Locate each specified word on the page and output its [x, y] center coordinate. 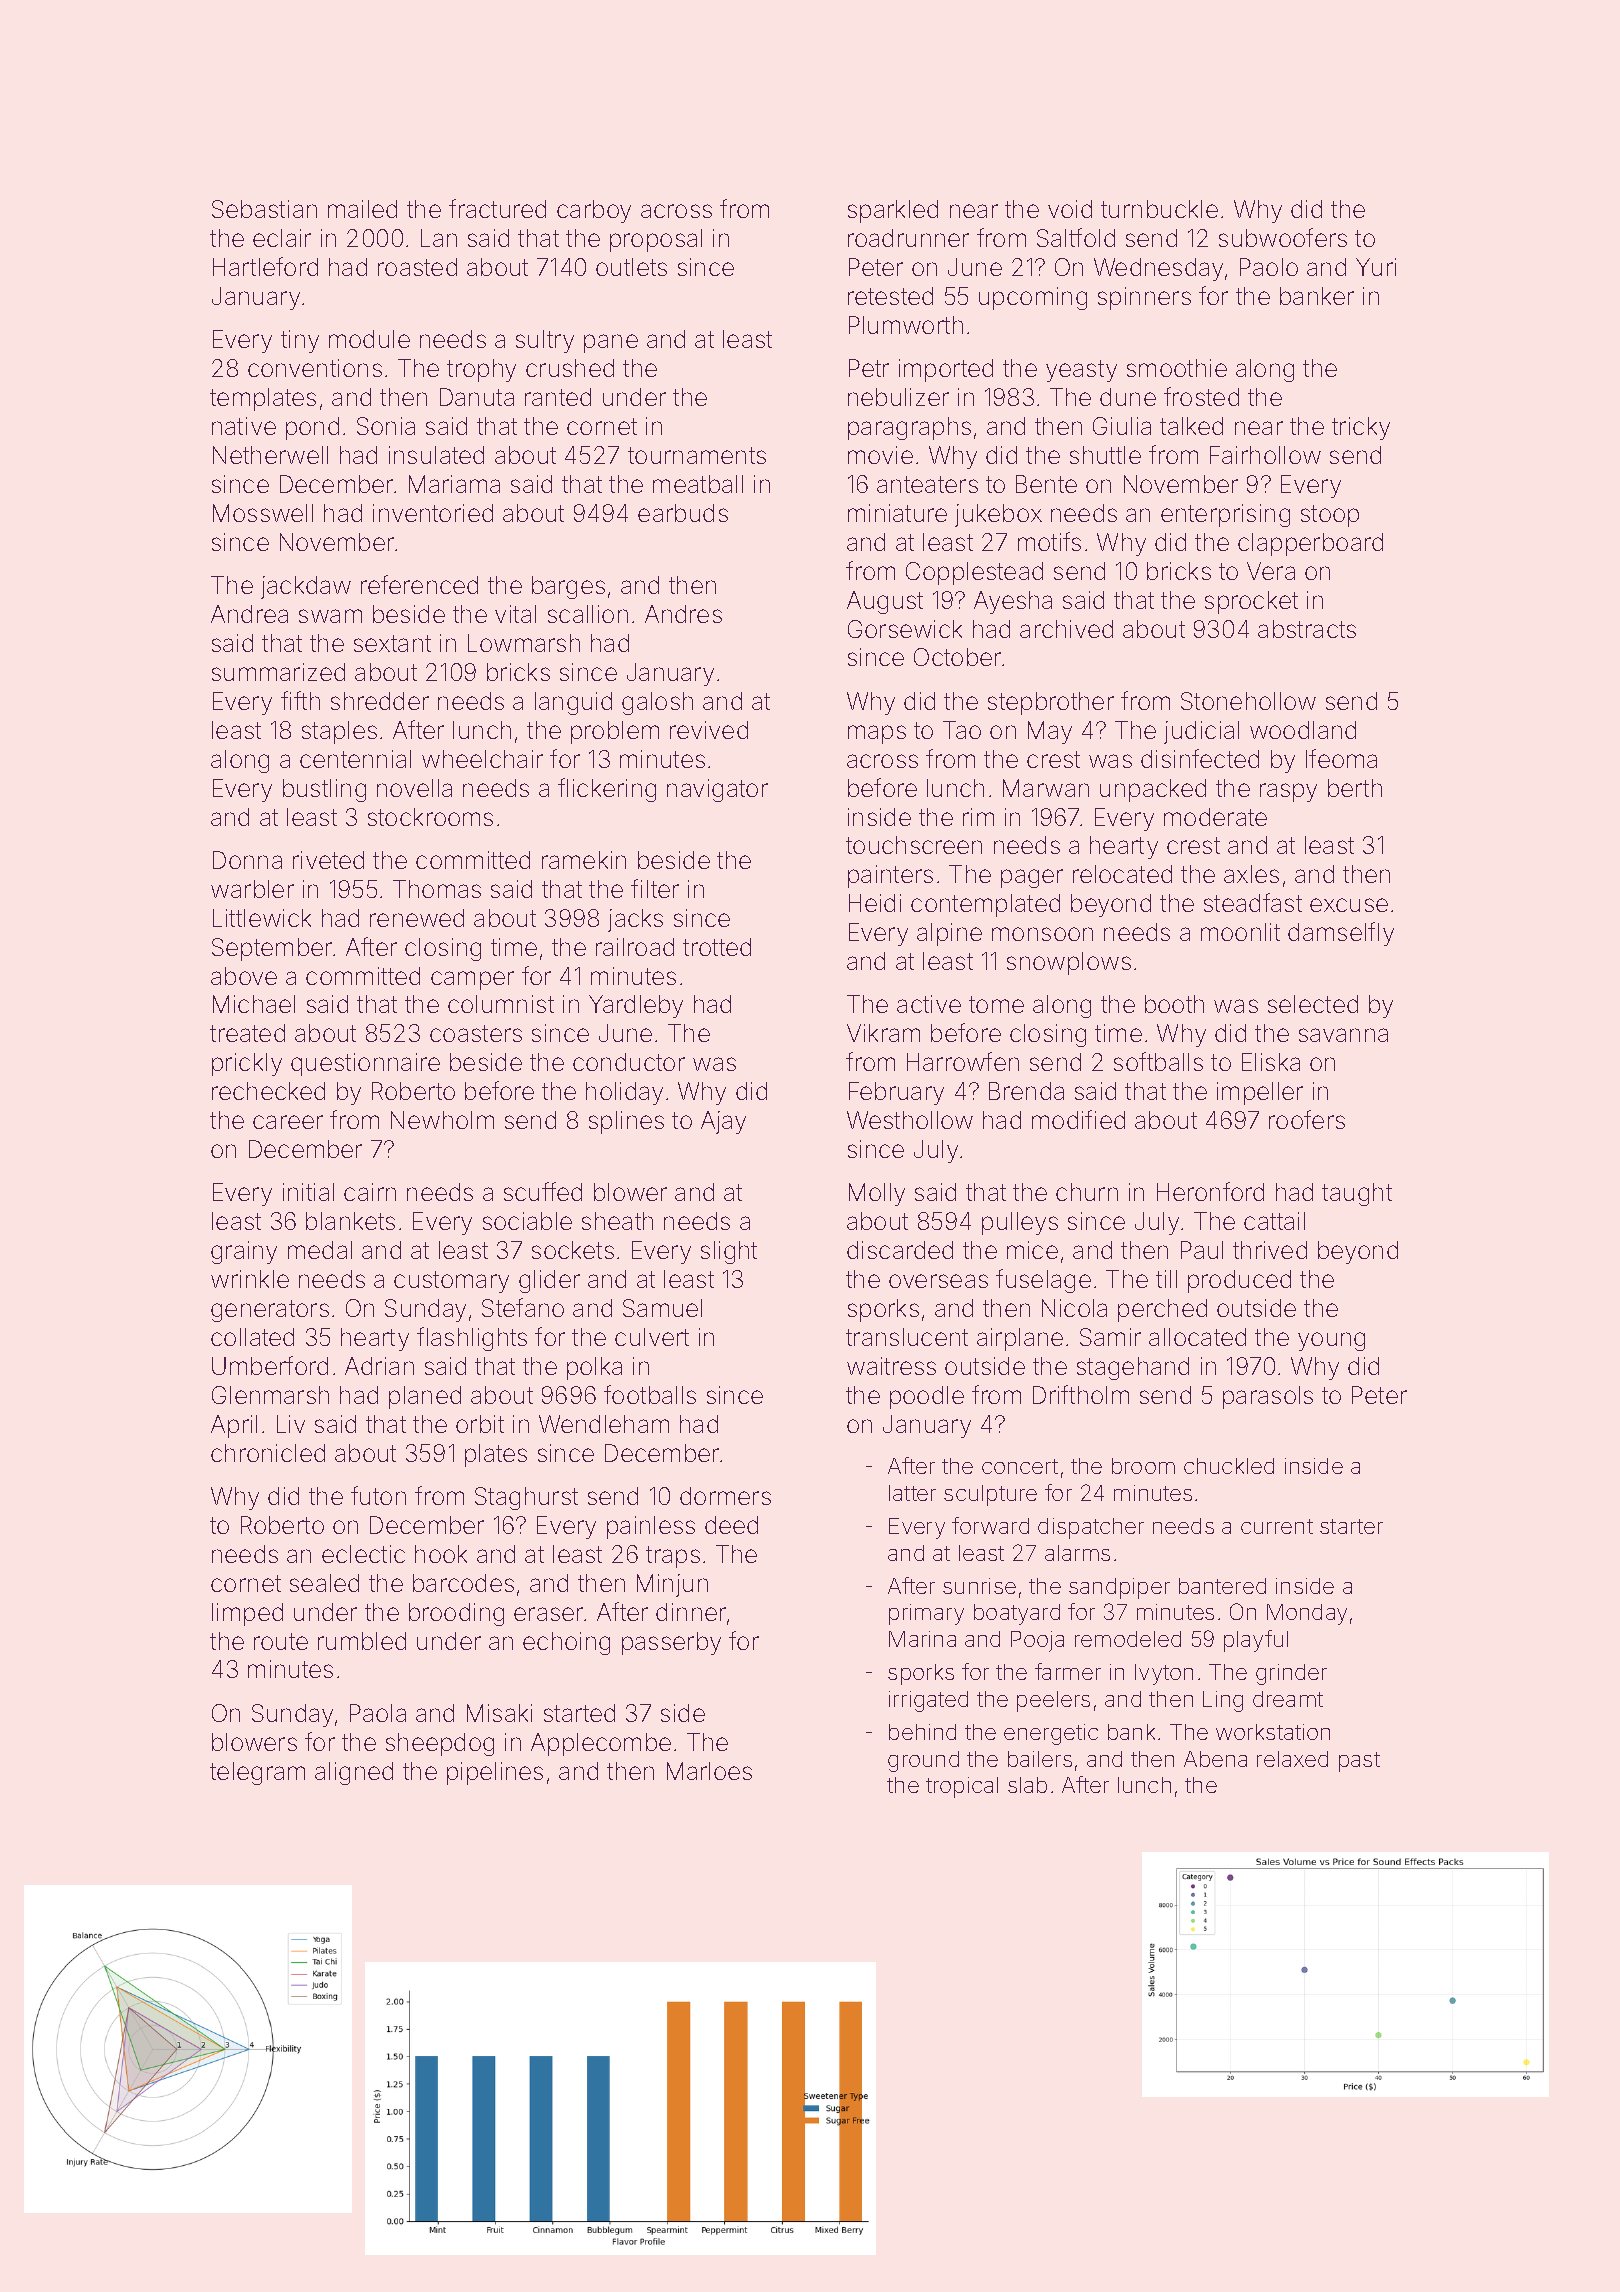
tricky [1361, 428]
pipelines [495, 1773]
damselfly [1341, 934]
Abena [1215, 1759]
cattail [1274, 1221]
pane [611, 343]
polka [594, 1368]
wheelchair [482, 759]
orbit [480, 1424]
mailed [362, 209]
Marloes [709, 1771]
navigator [717, 790]
